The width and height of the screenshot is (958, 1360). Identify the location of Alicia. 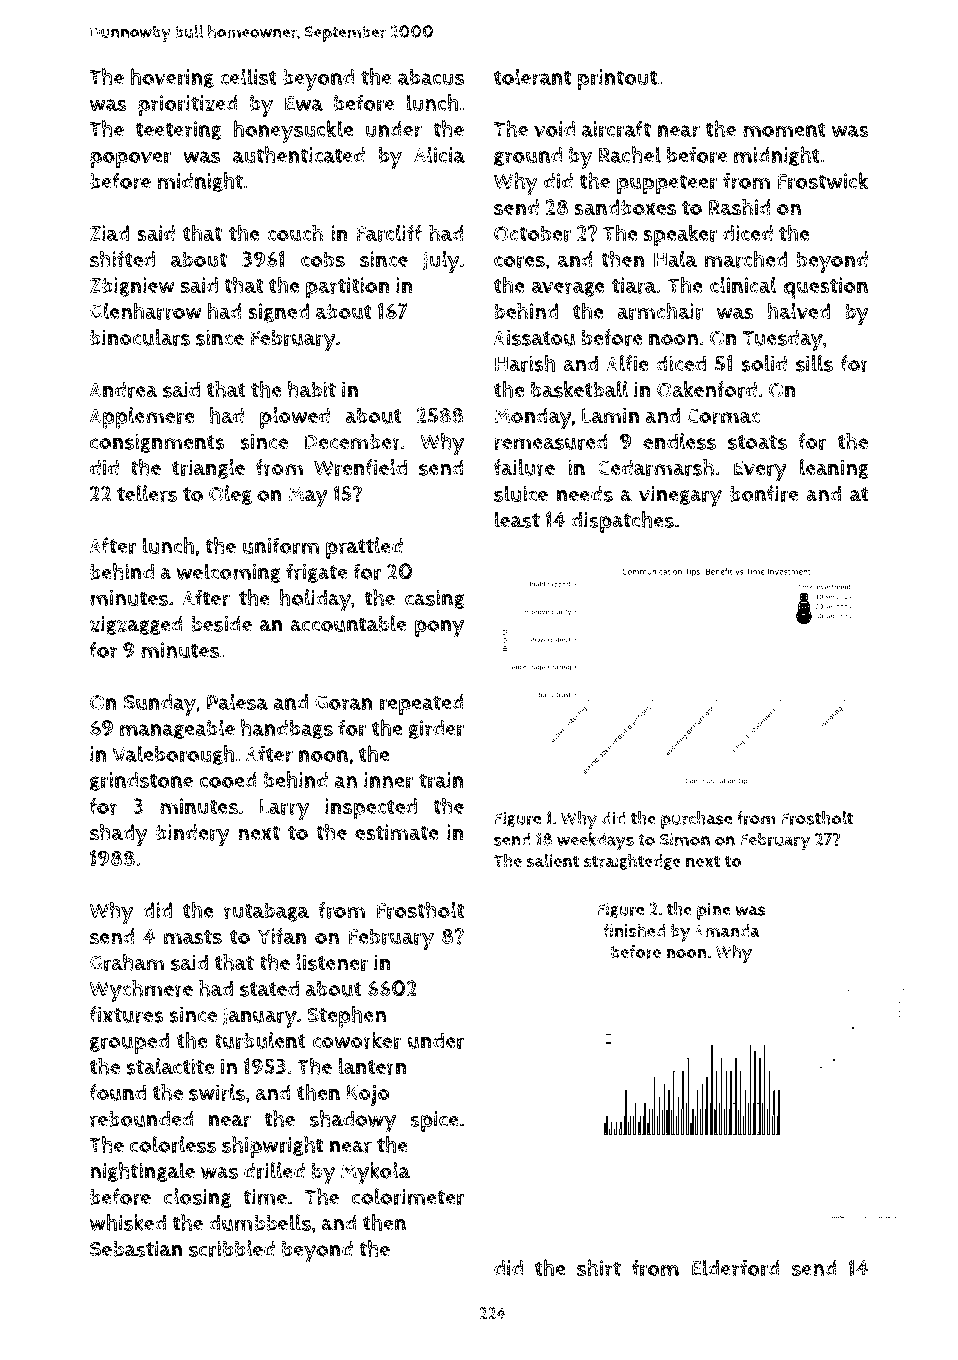
(439, 154).
